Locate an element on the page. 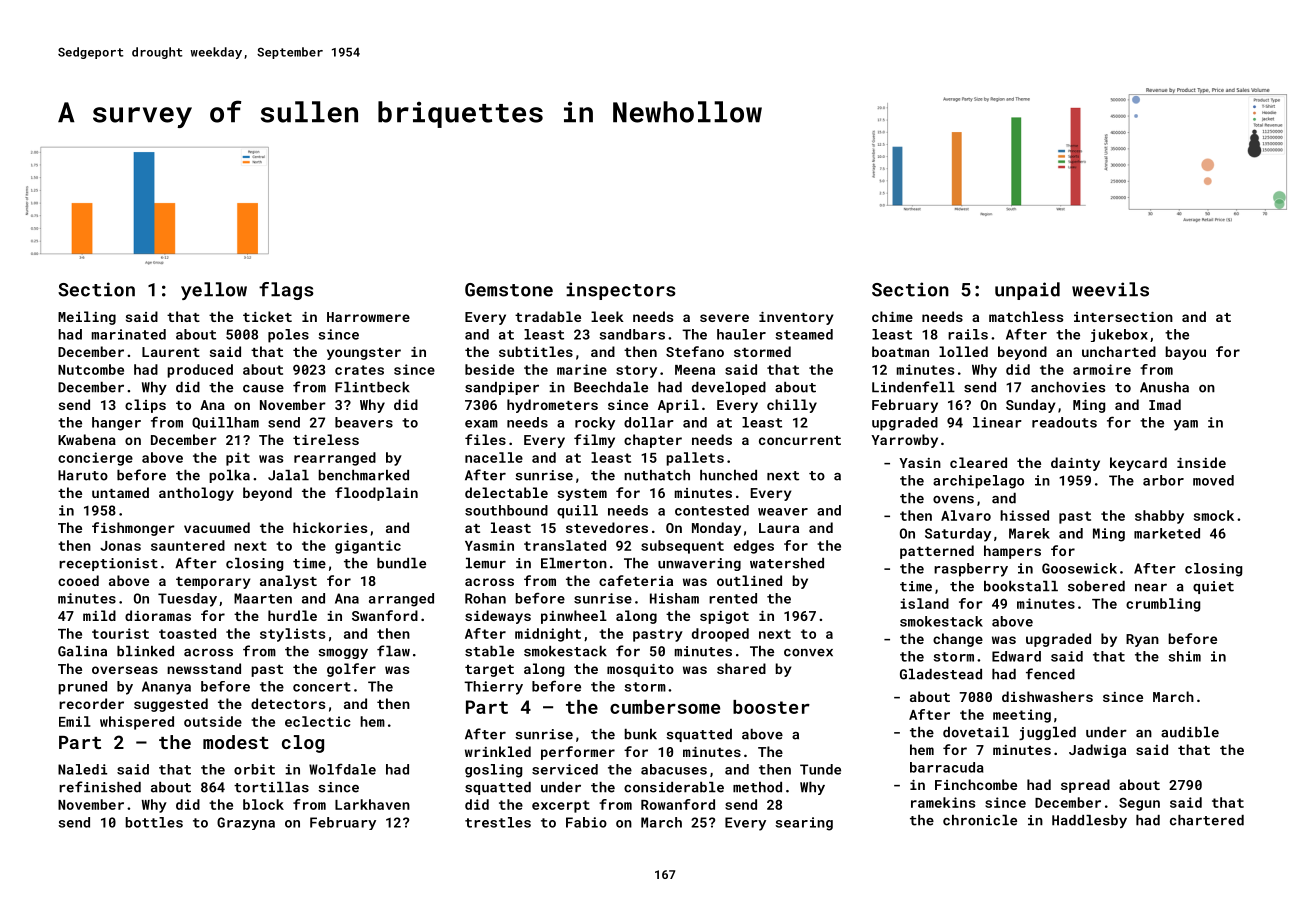 This document has height=924, width=1308. Grazyna is located at coordinates (246, 823).
